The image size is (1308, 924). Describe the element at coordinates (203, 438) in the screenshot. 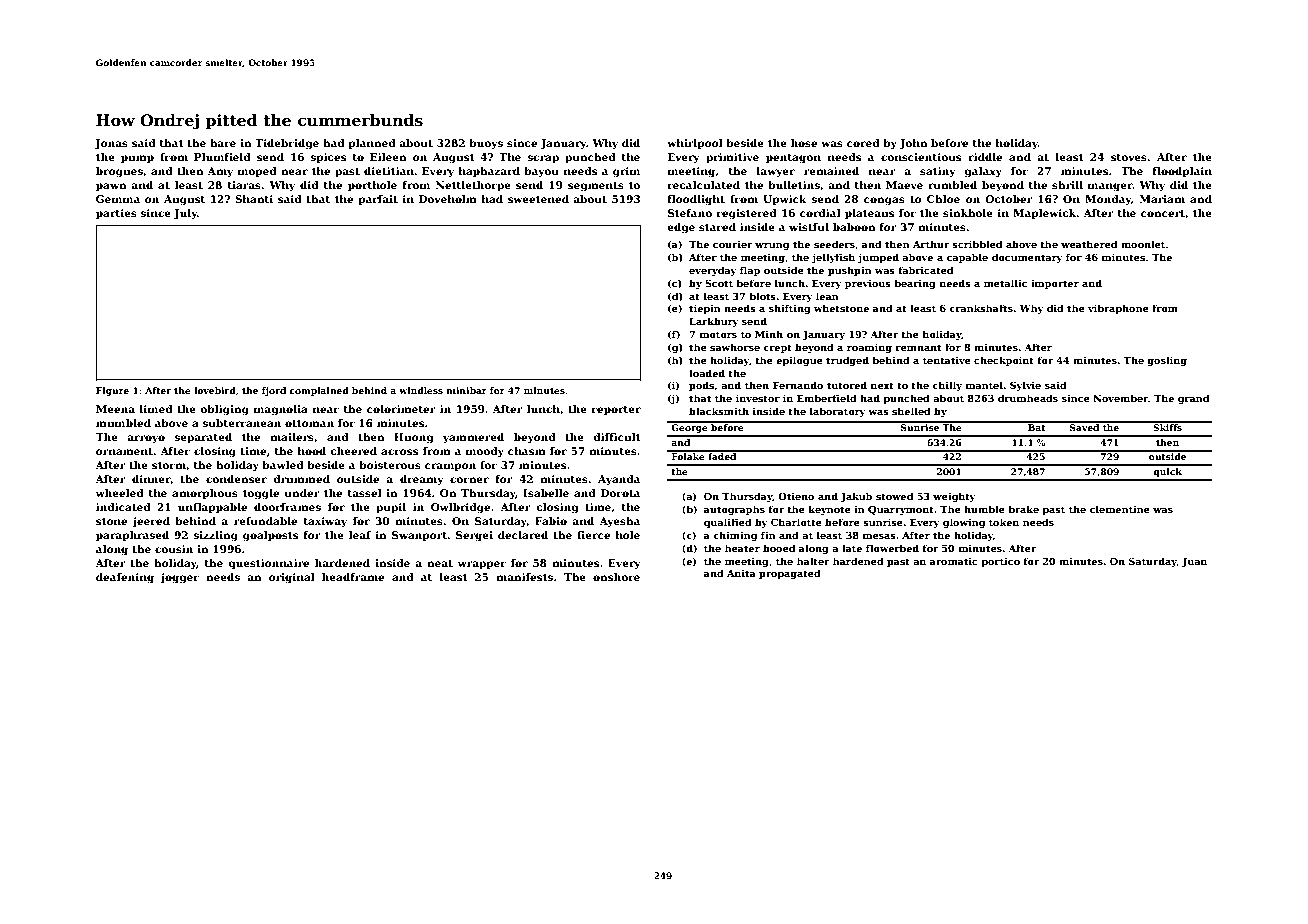

I see `separated` at that location.
